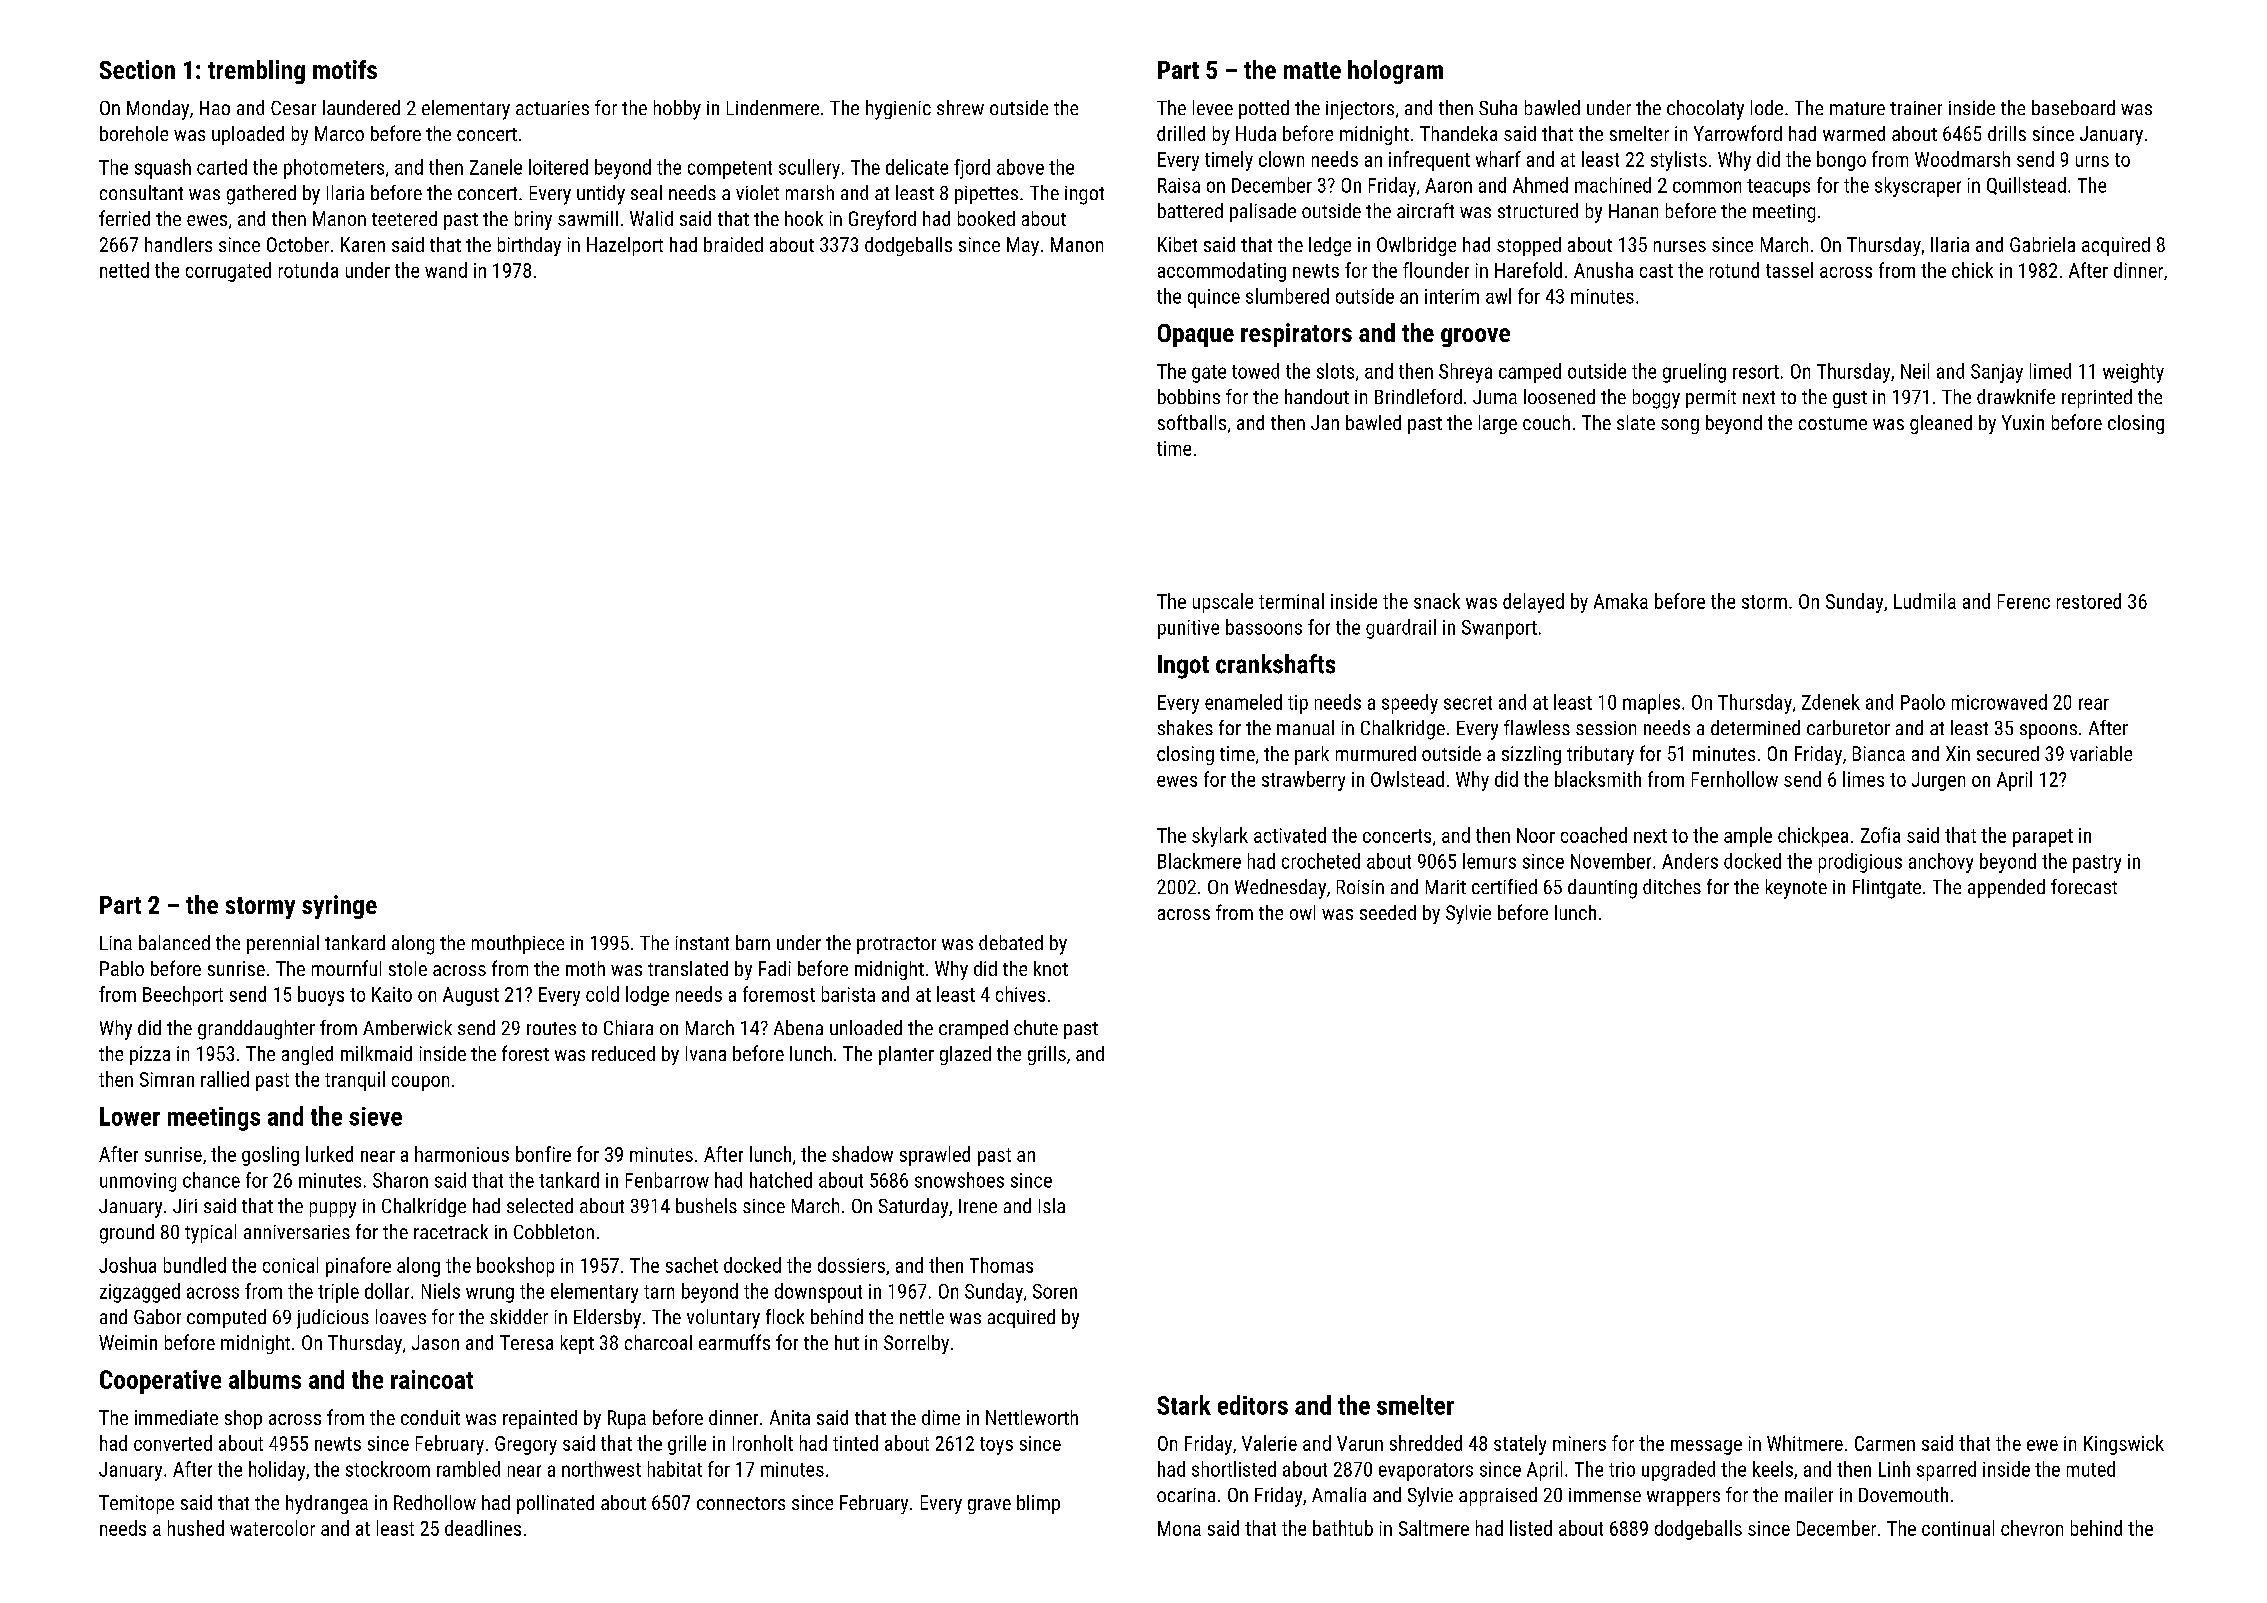  I want to click on deadlines, so click(483, 1528).
